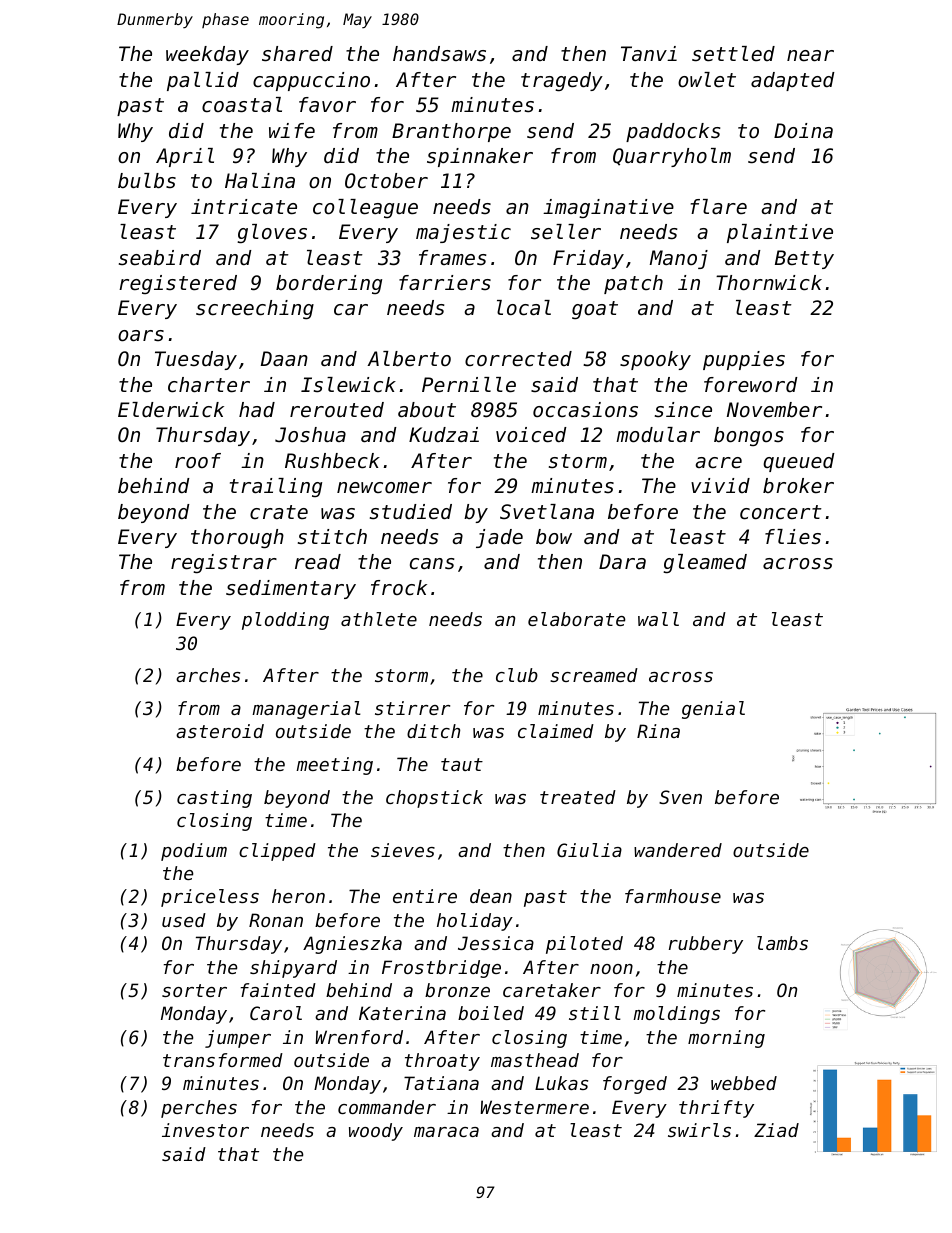  Describe the element at coordinates (297, 54) in the screenshot. I see `shared` at that location.
